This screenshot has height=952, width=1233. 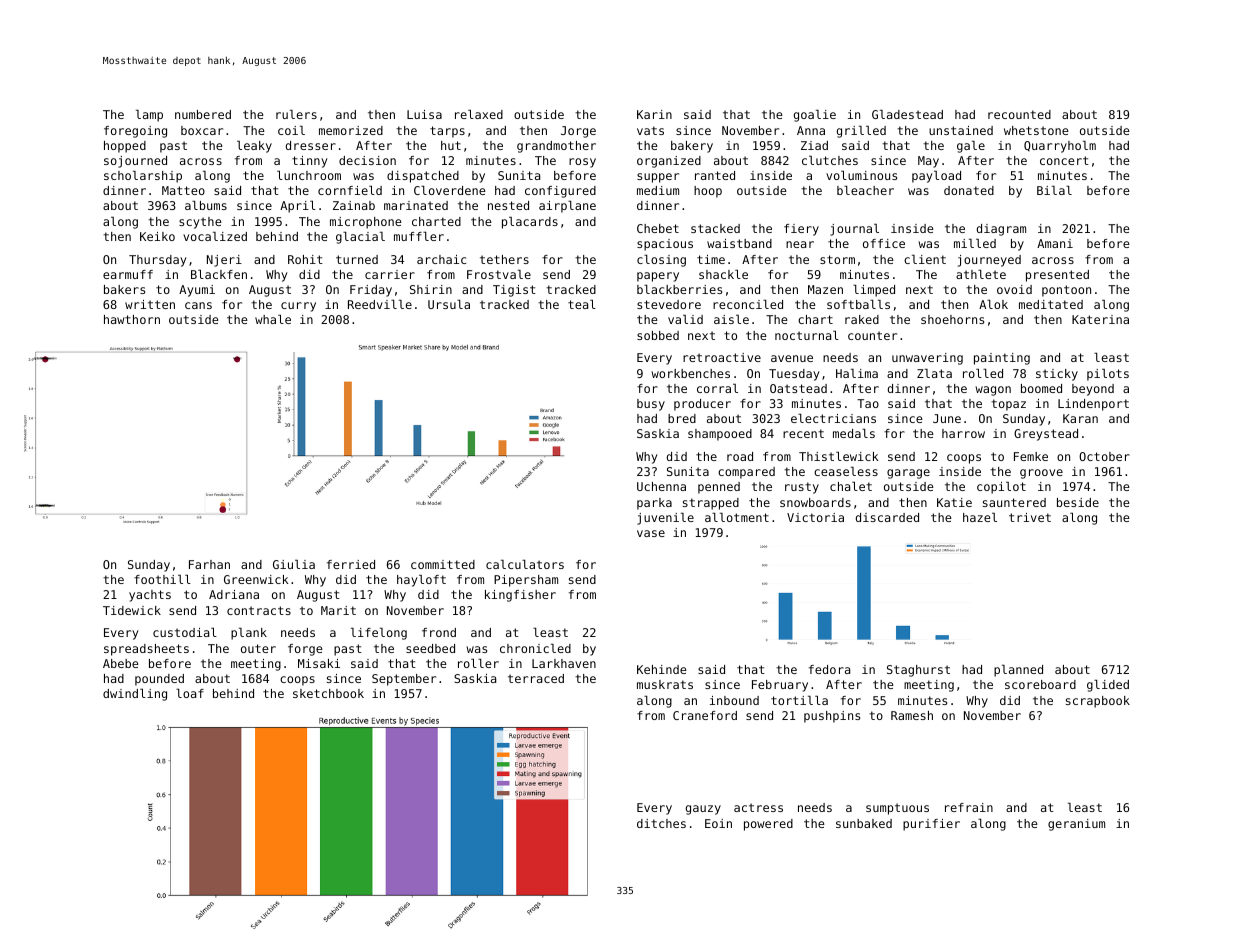 I want to click on albums, so click(x=206, y=205).
